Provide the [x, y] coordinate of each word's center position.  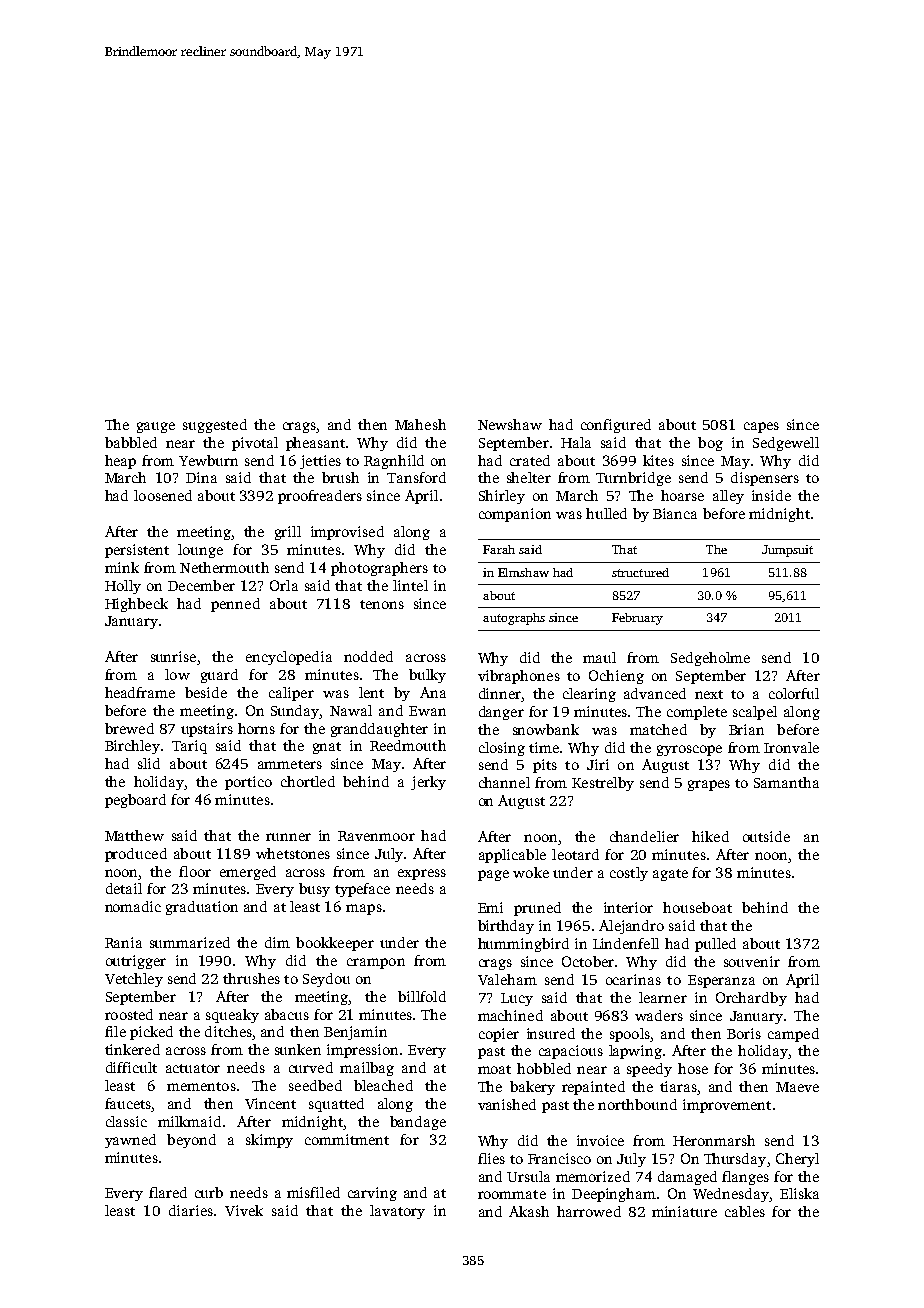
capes [761, 427]
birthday [506, 927]
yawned [130, 1141]
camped [793, 1035]
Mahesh [420, 424]
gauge [156, 427]
